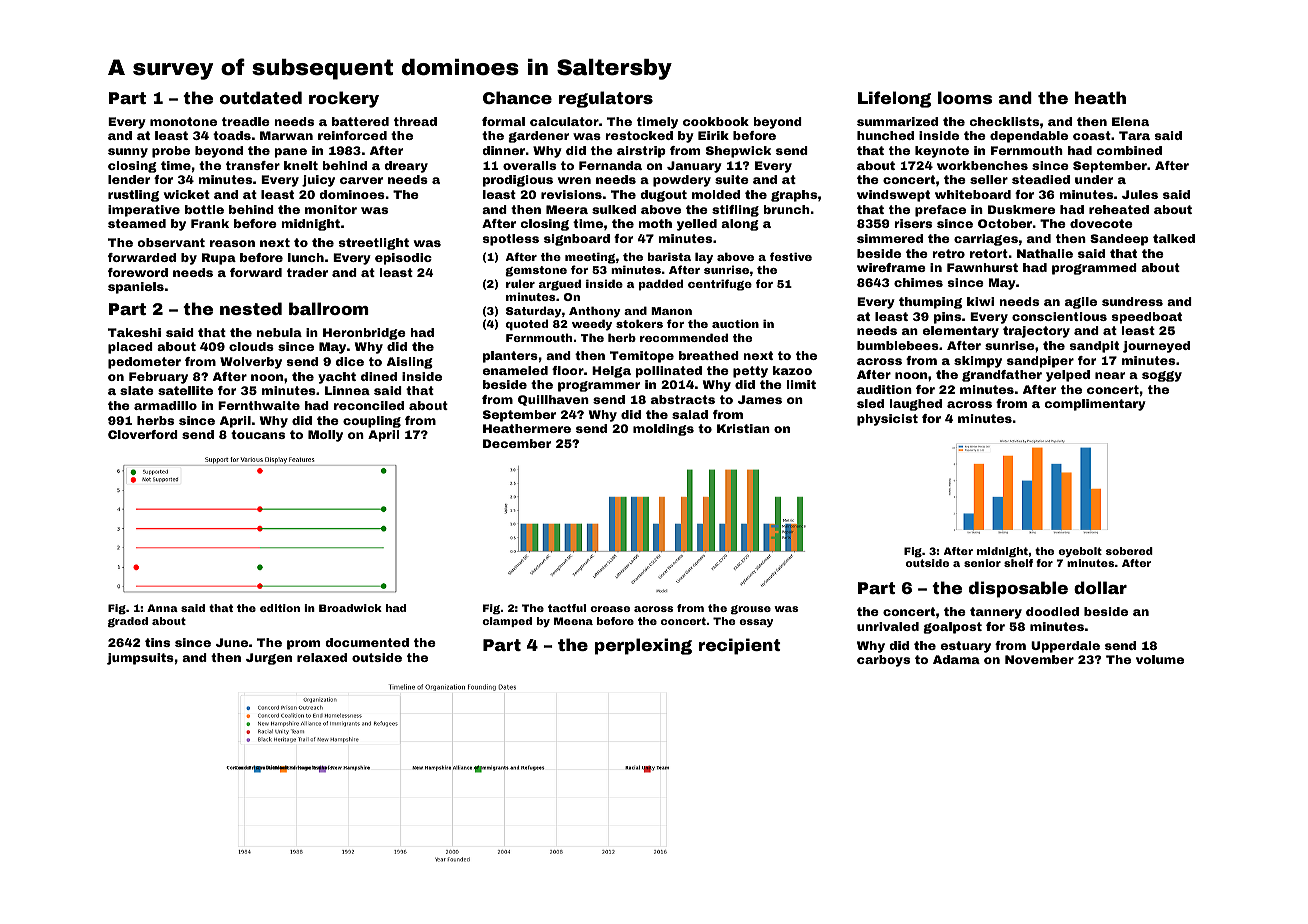  What do you see at coordinates (567, 608) in the screenshot?
I see `tactful` at bounding box center [567, 608].
